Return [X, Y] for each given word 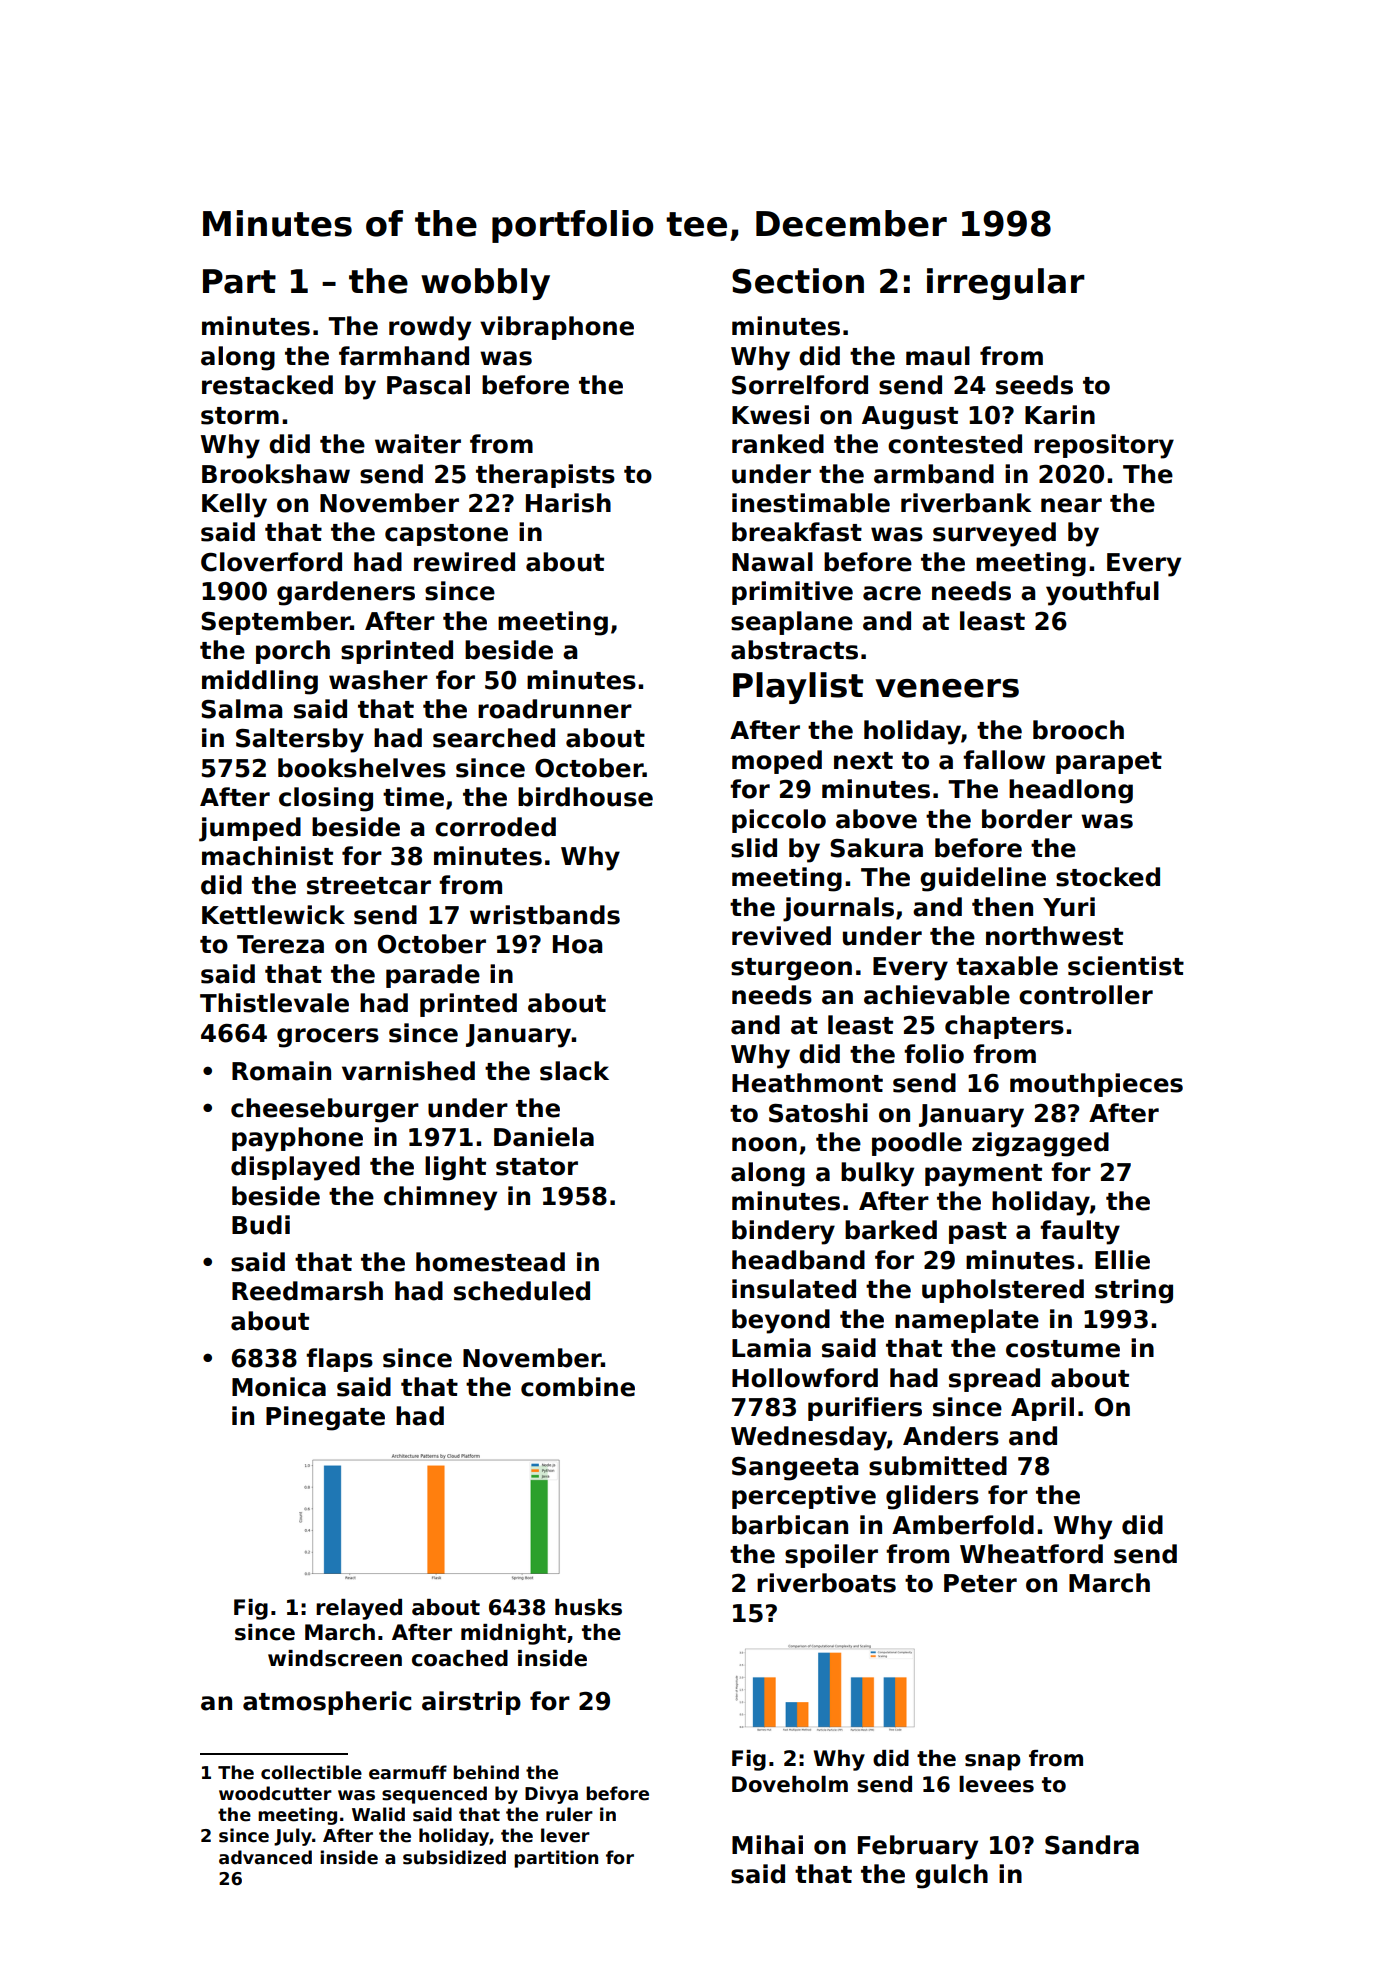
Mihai [767, 1845]
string [1134, 1291]
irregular [1006, 284]
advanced [265, 1857]
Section [798, 281]
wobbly [485, 284]
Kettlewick [273, 915]
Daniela [544, 1137]
